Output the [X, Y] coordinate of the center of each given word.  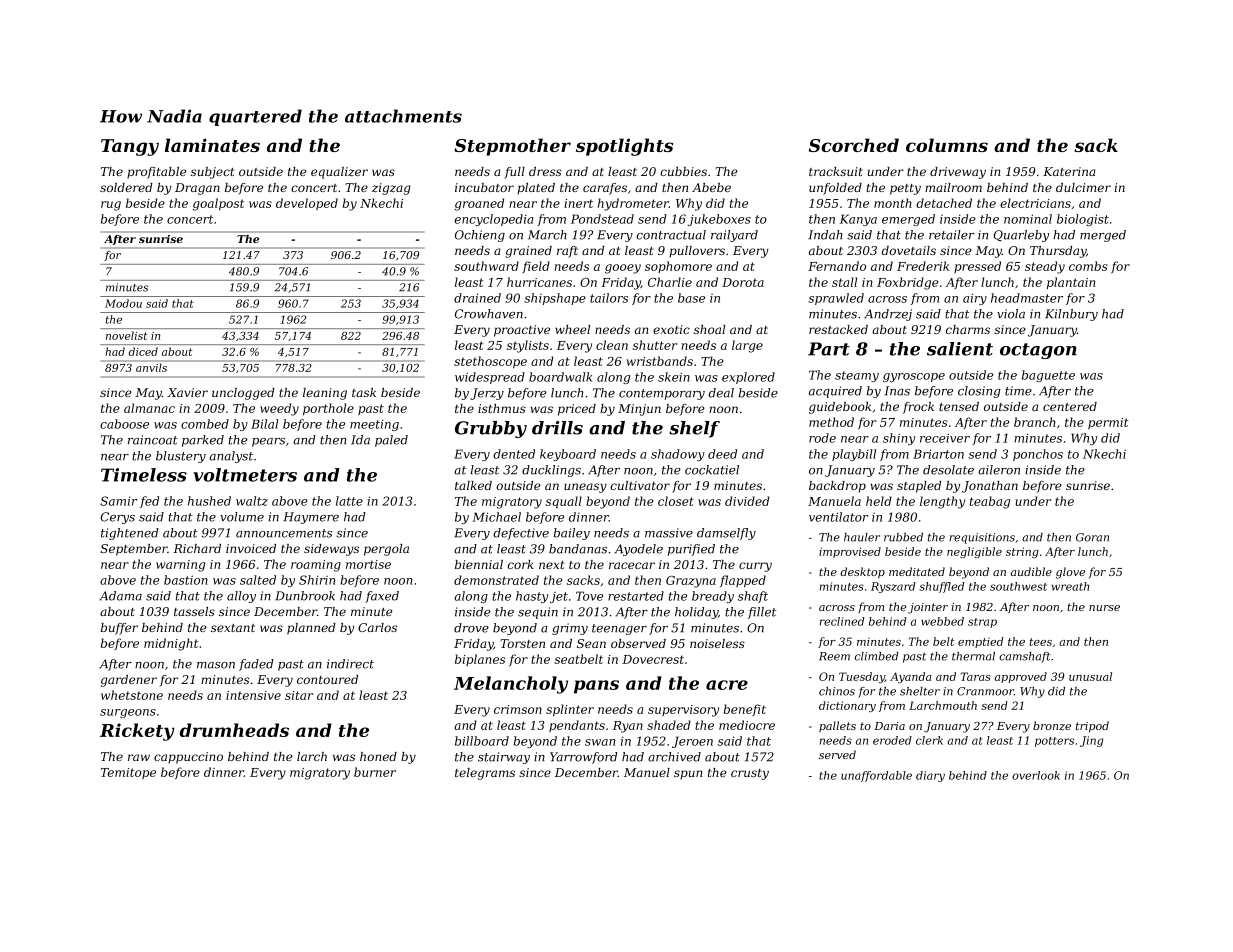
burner [375, 772]
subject [212, 173]
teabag [990, 502]
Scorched [854, 145]
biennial [479, 564]
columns [947, 145]
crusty [750, 774]
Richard [197, 548]
